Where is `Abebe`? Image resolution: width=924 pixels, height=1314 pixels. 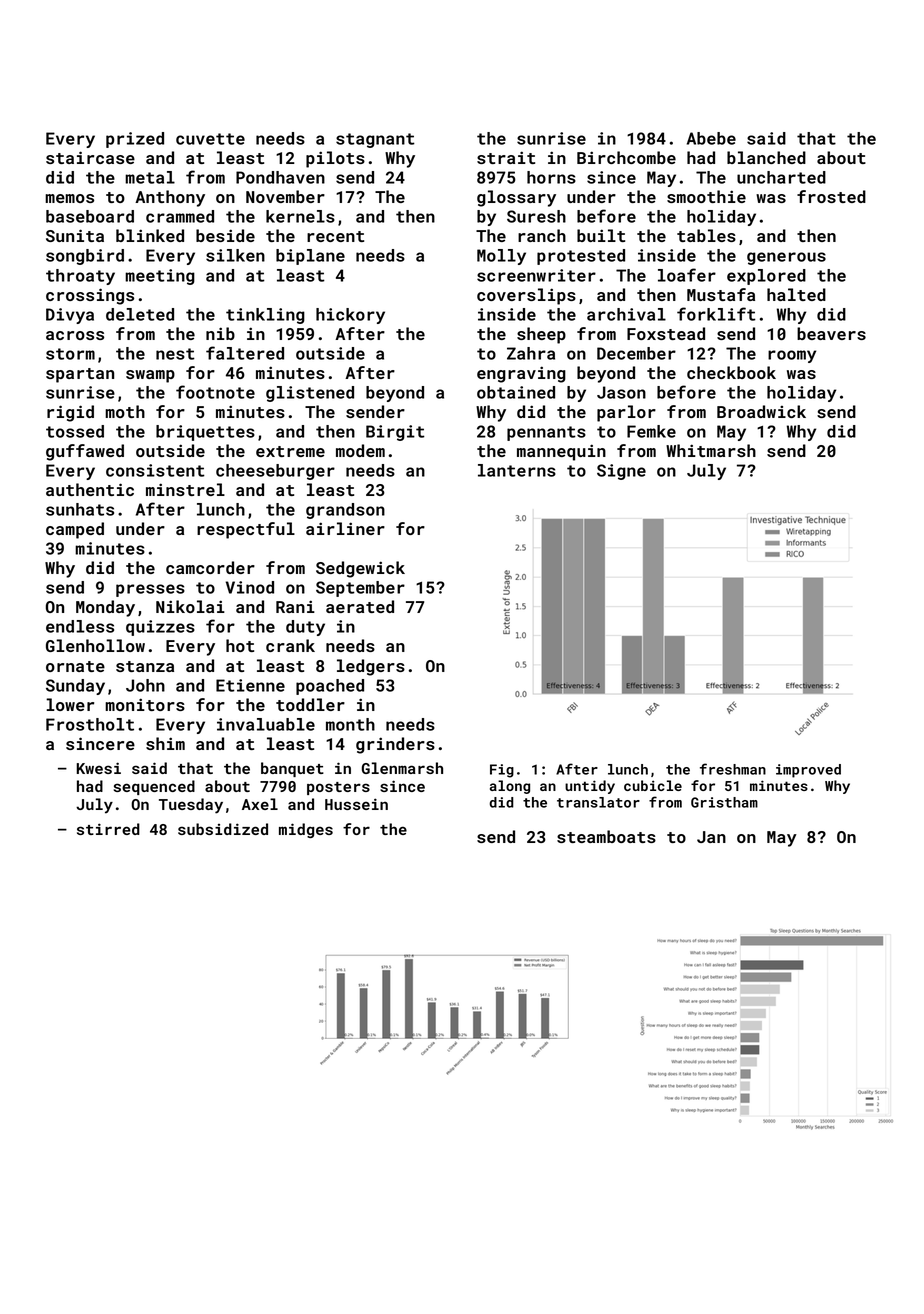 Abebe is located at coordinates (711, 138).
